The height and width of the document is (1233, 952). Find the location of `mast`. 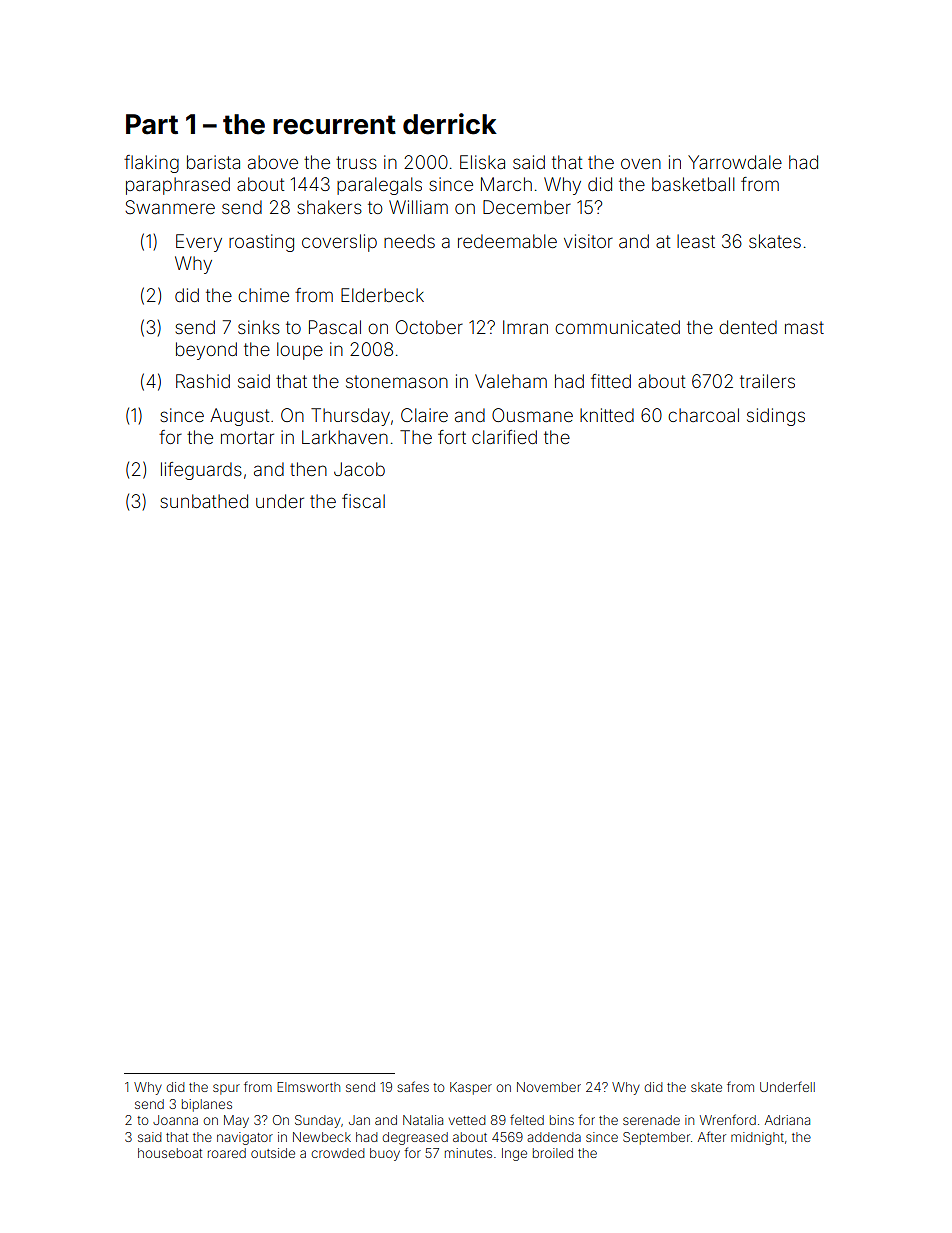

mast is located at coordinates (804, 327).
